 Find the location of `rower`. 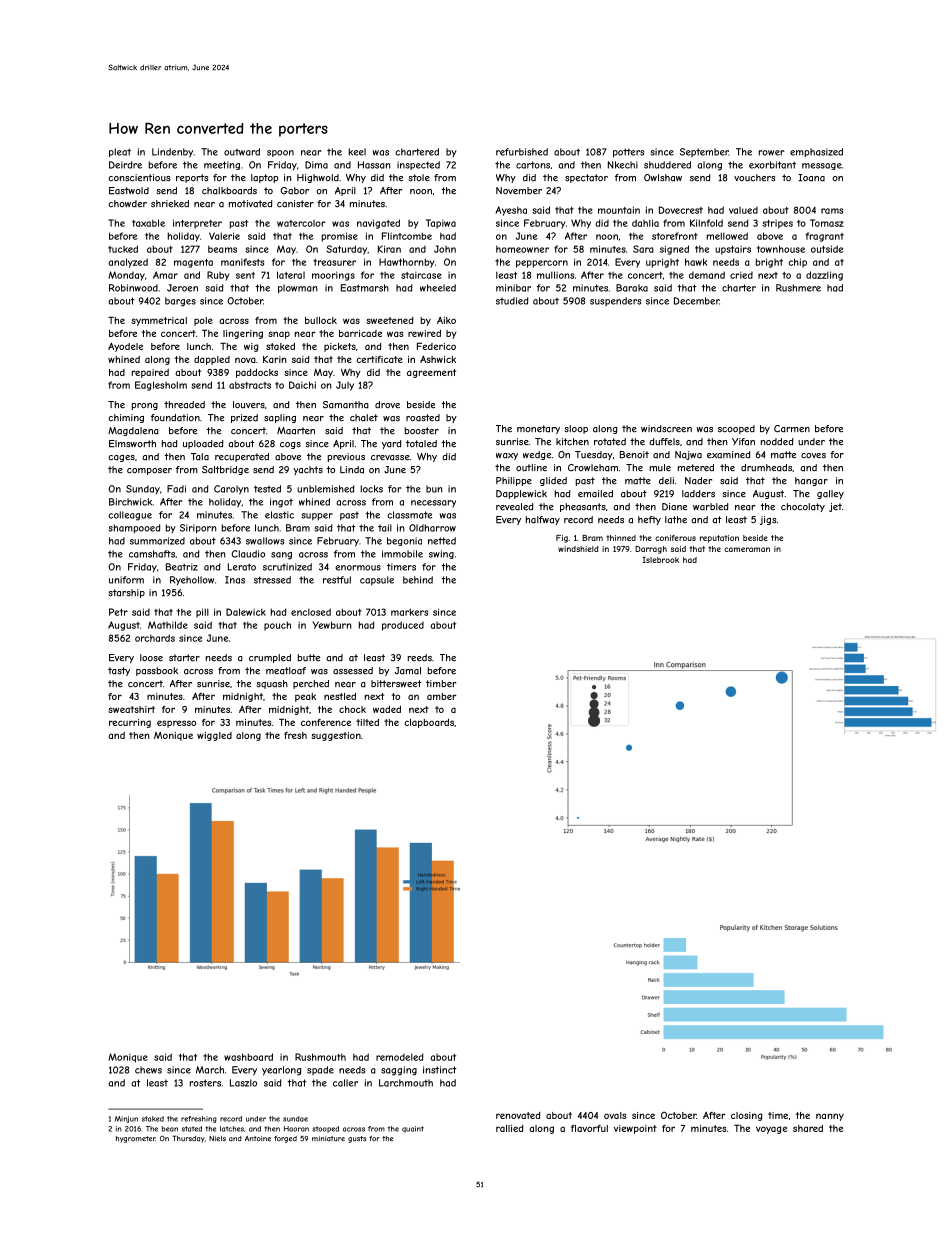

rower is located at coordinates (772, 153).
